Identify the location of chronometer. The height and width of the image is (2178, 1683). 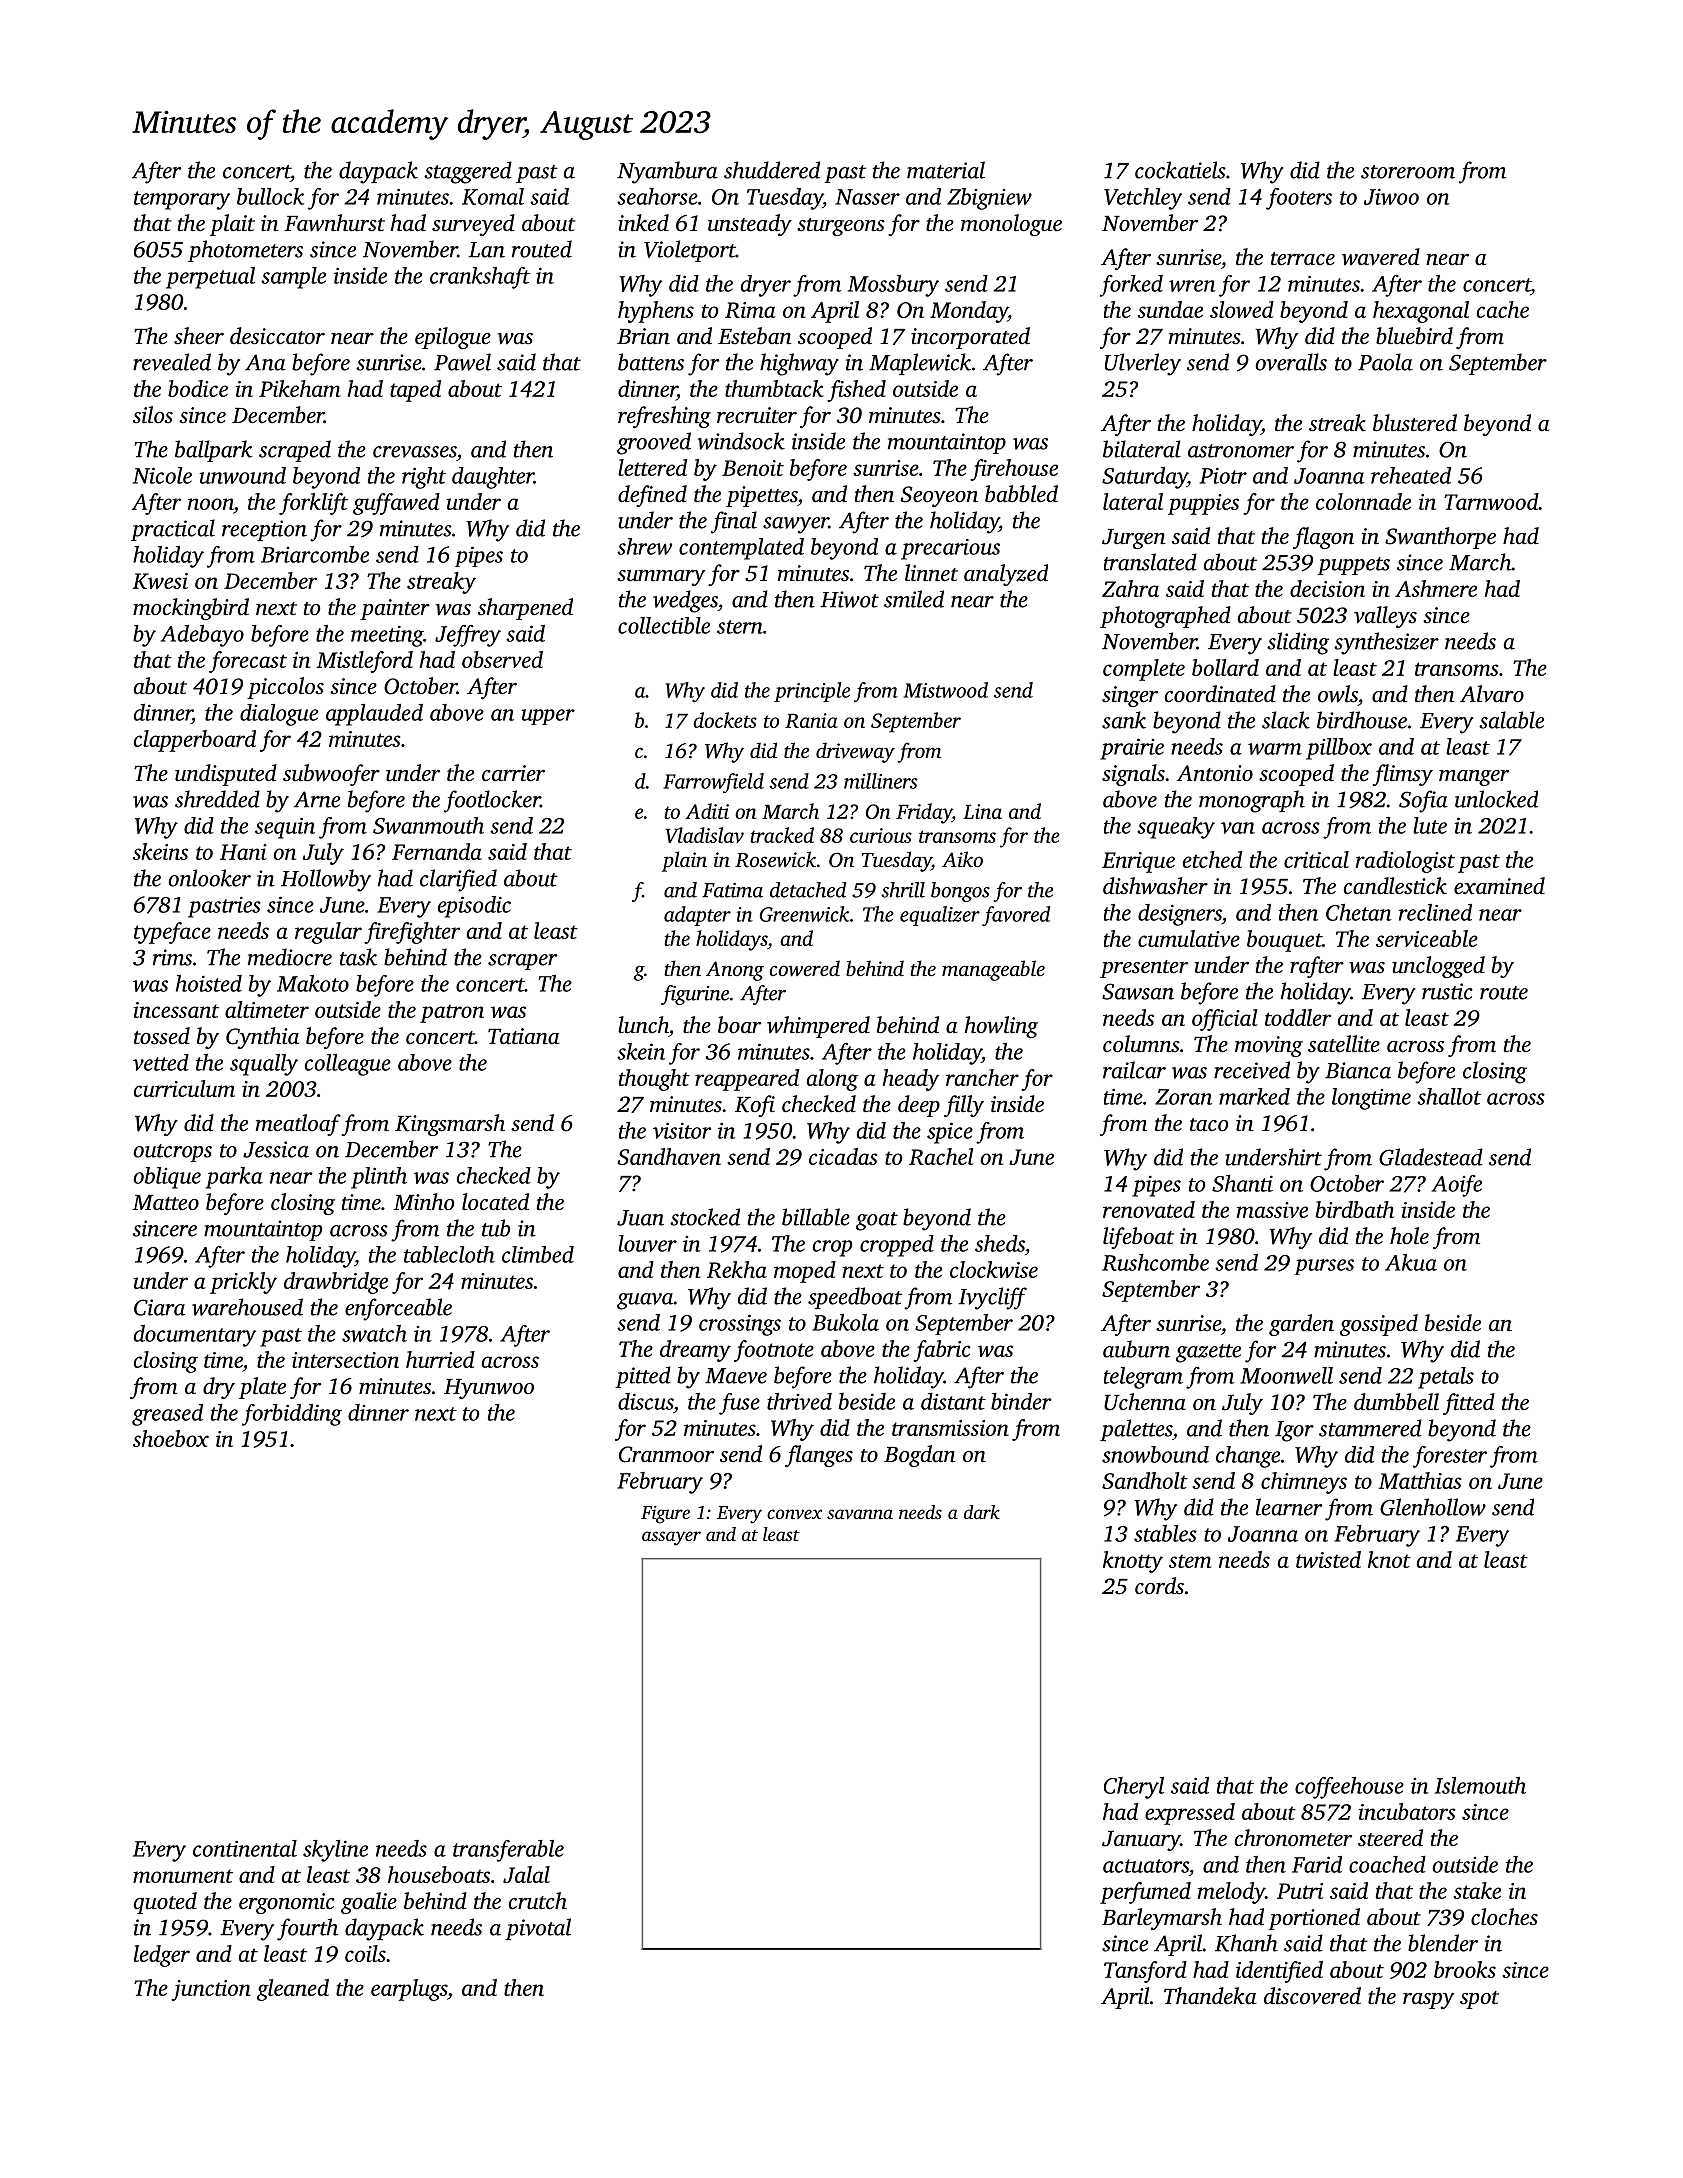
(1293, 1838).
